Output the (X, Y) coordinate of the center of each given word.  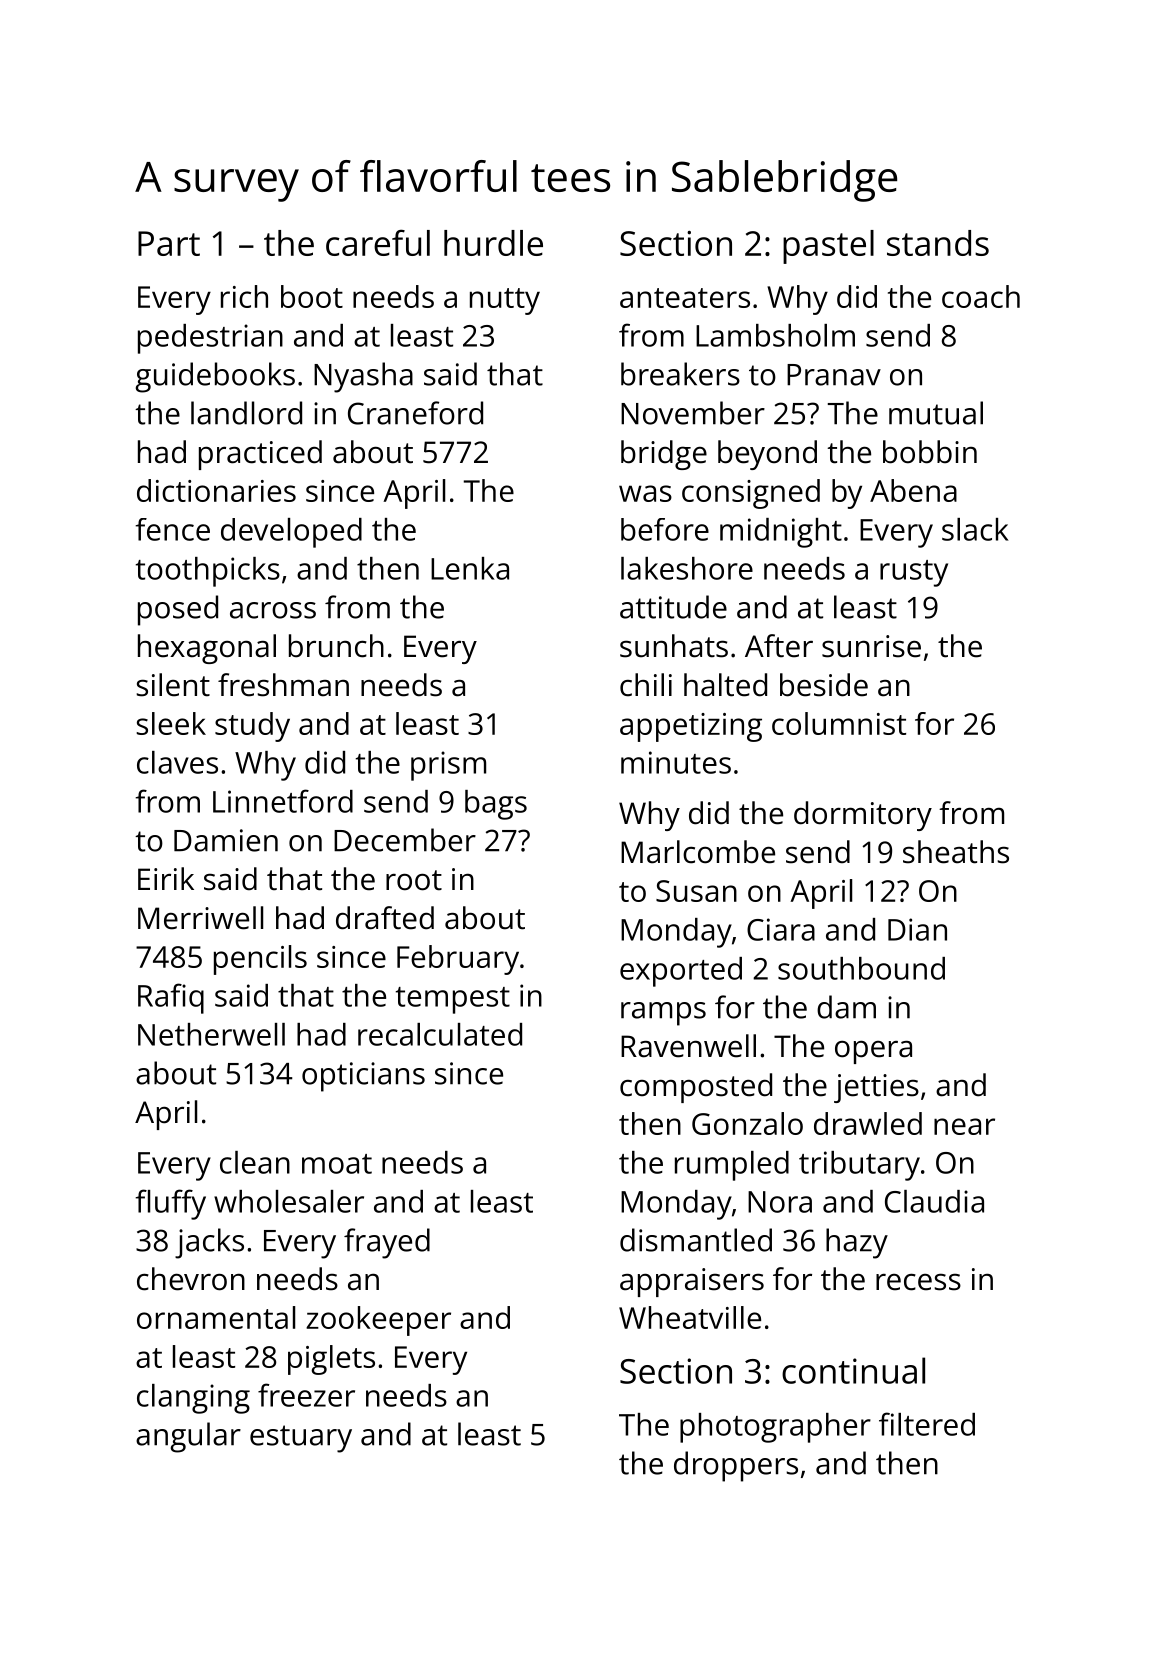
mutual (936, 413)
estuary (301, 1439)
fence (172, 529)
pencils (260, 960)
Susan (696, 891)
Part (169, 243)
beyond (767, 455)
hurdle (493, 243)
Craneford (415, 413)
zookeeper (378, 1321)
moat (337, 1164)
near (964, 1126)
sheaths (956, 852)
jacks (209, 1243)
